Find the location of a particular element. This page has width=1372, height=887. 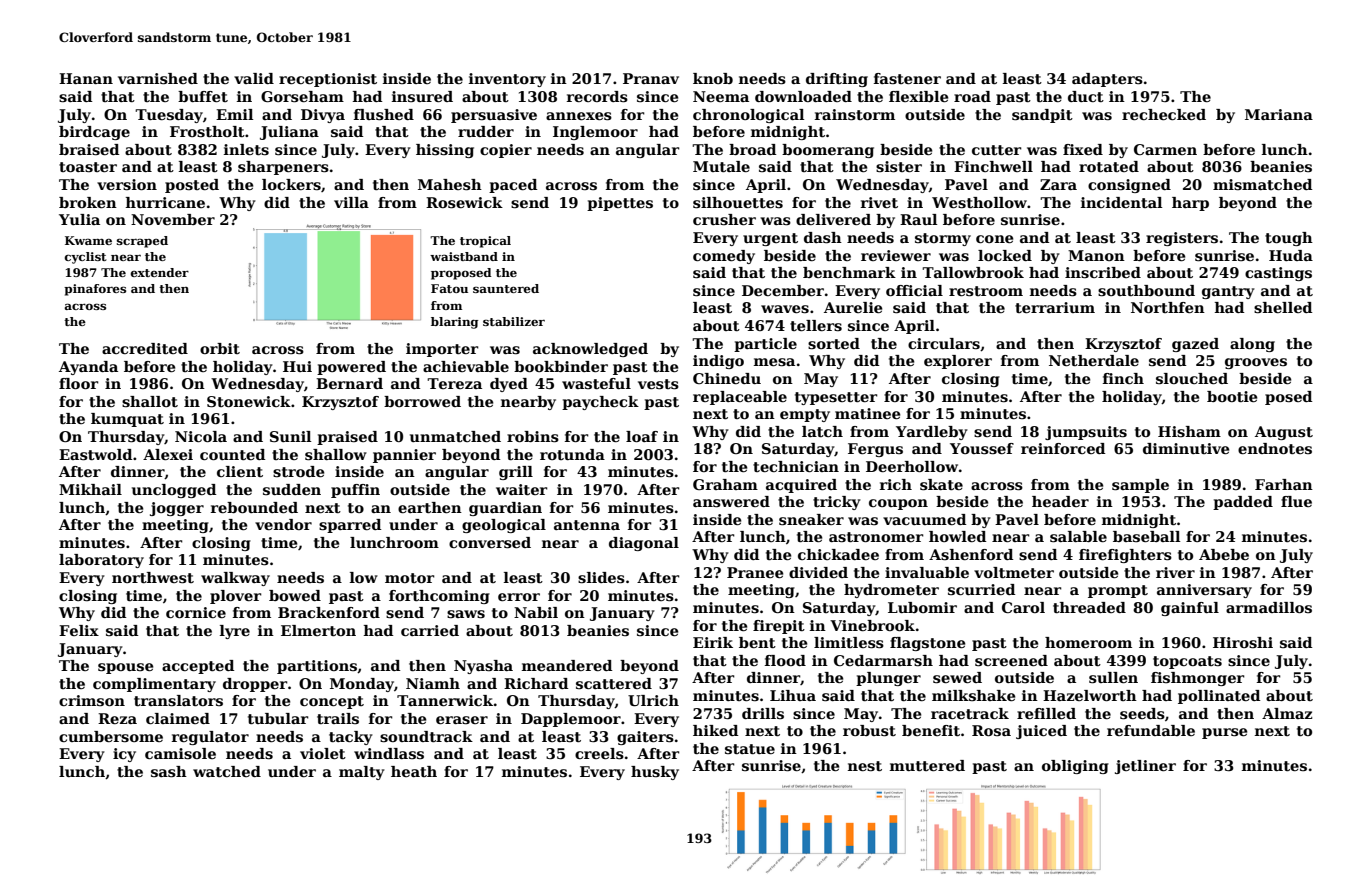

rechecked is located at coordinates (1164, 114).
